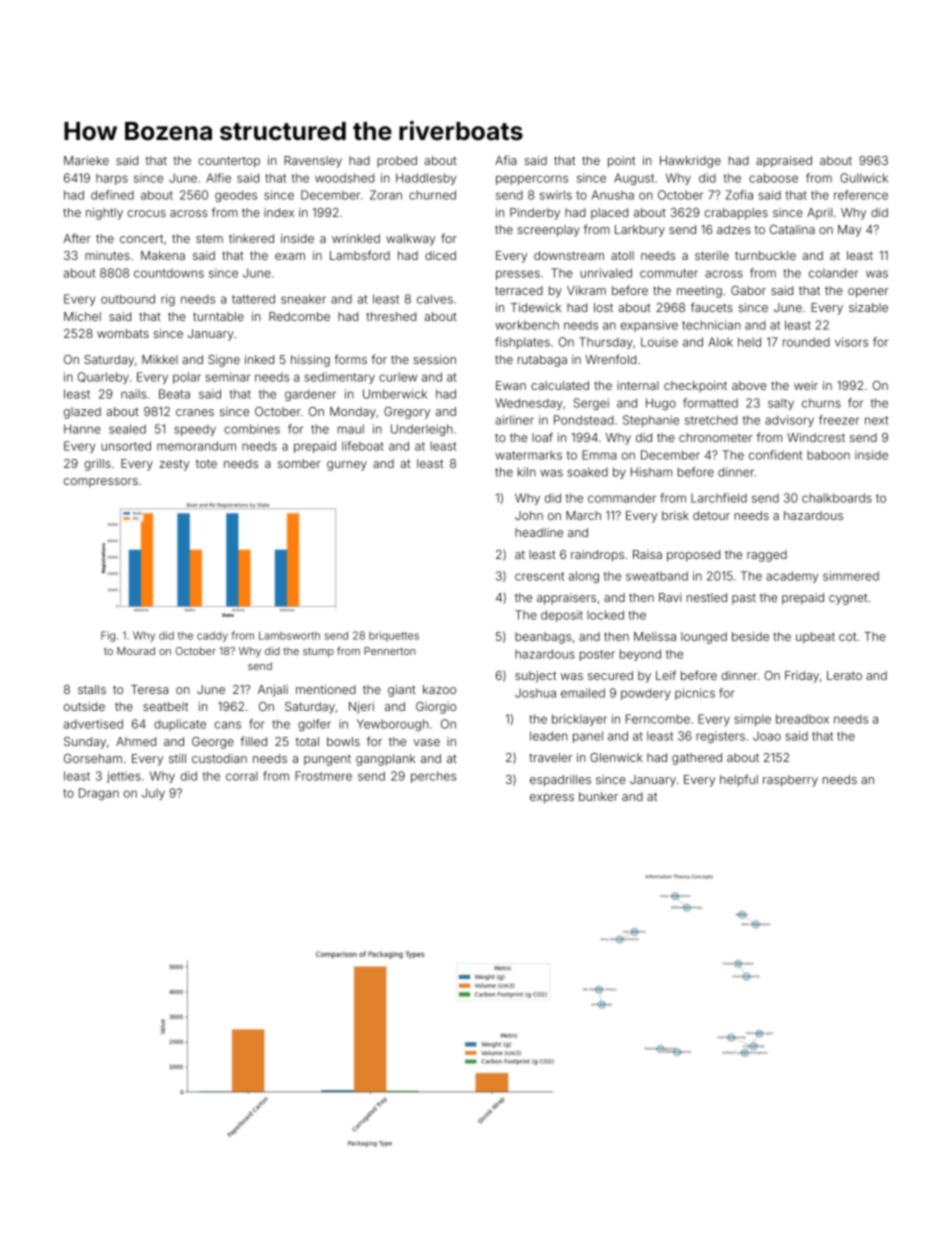  Describe the element at coordinates (439, 689) in the document. I see `kazoo` at that location.
